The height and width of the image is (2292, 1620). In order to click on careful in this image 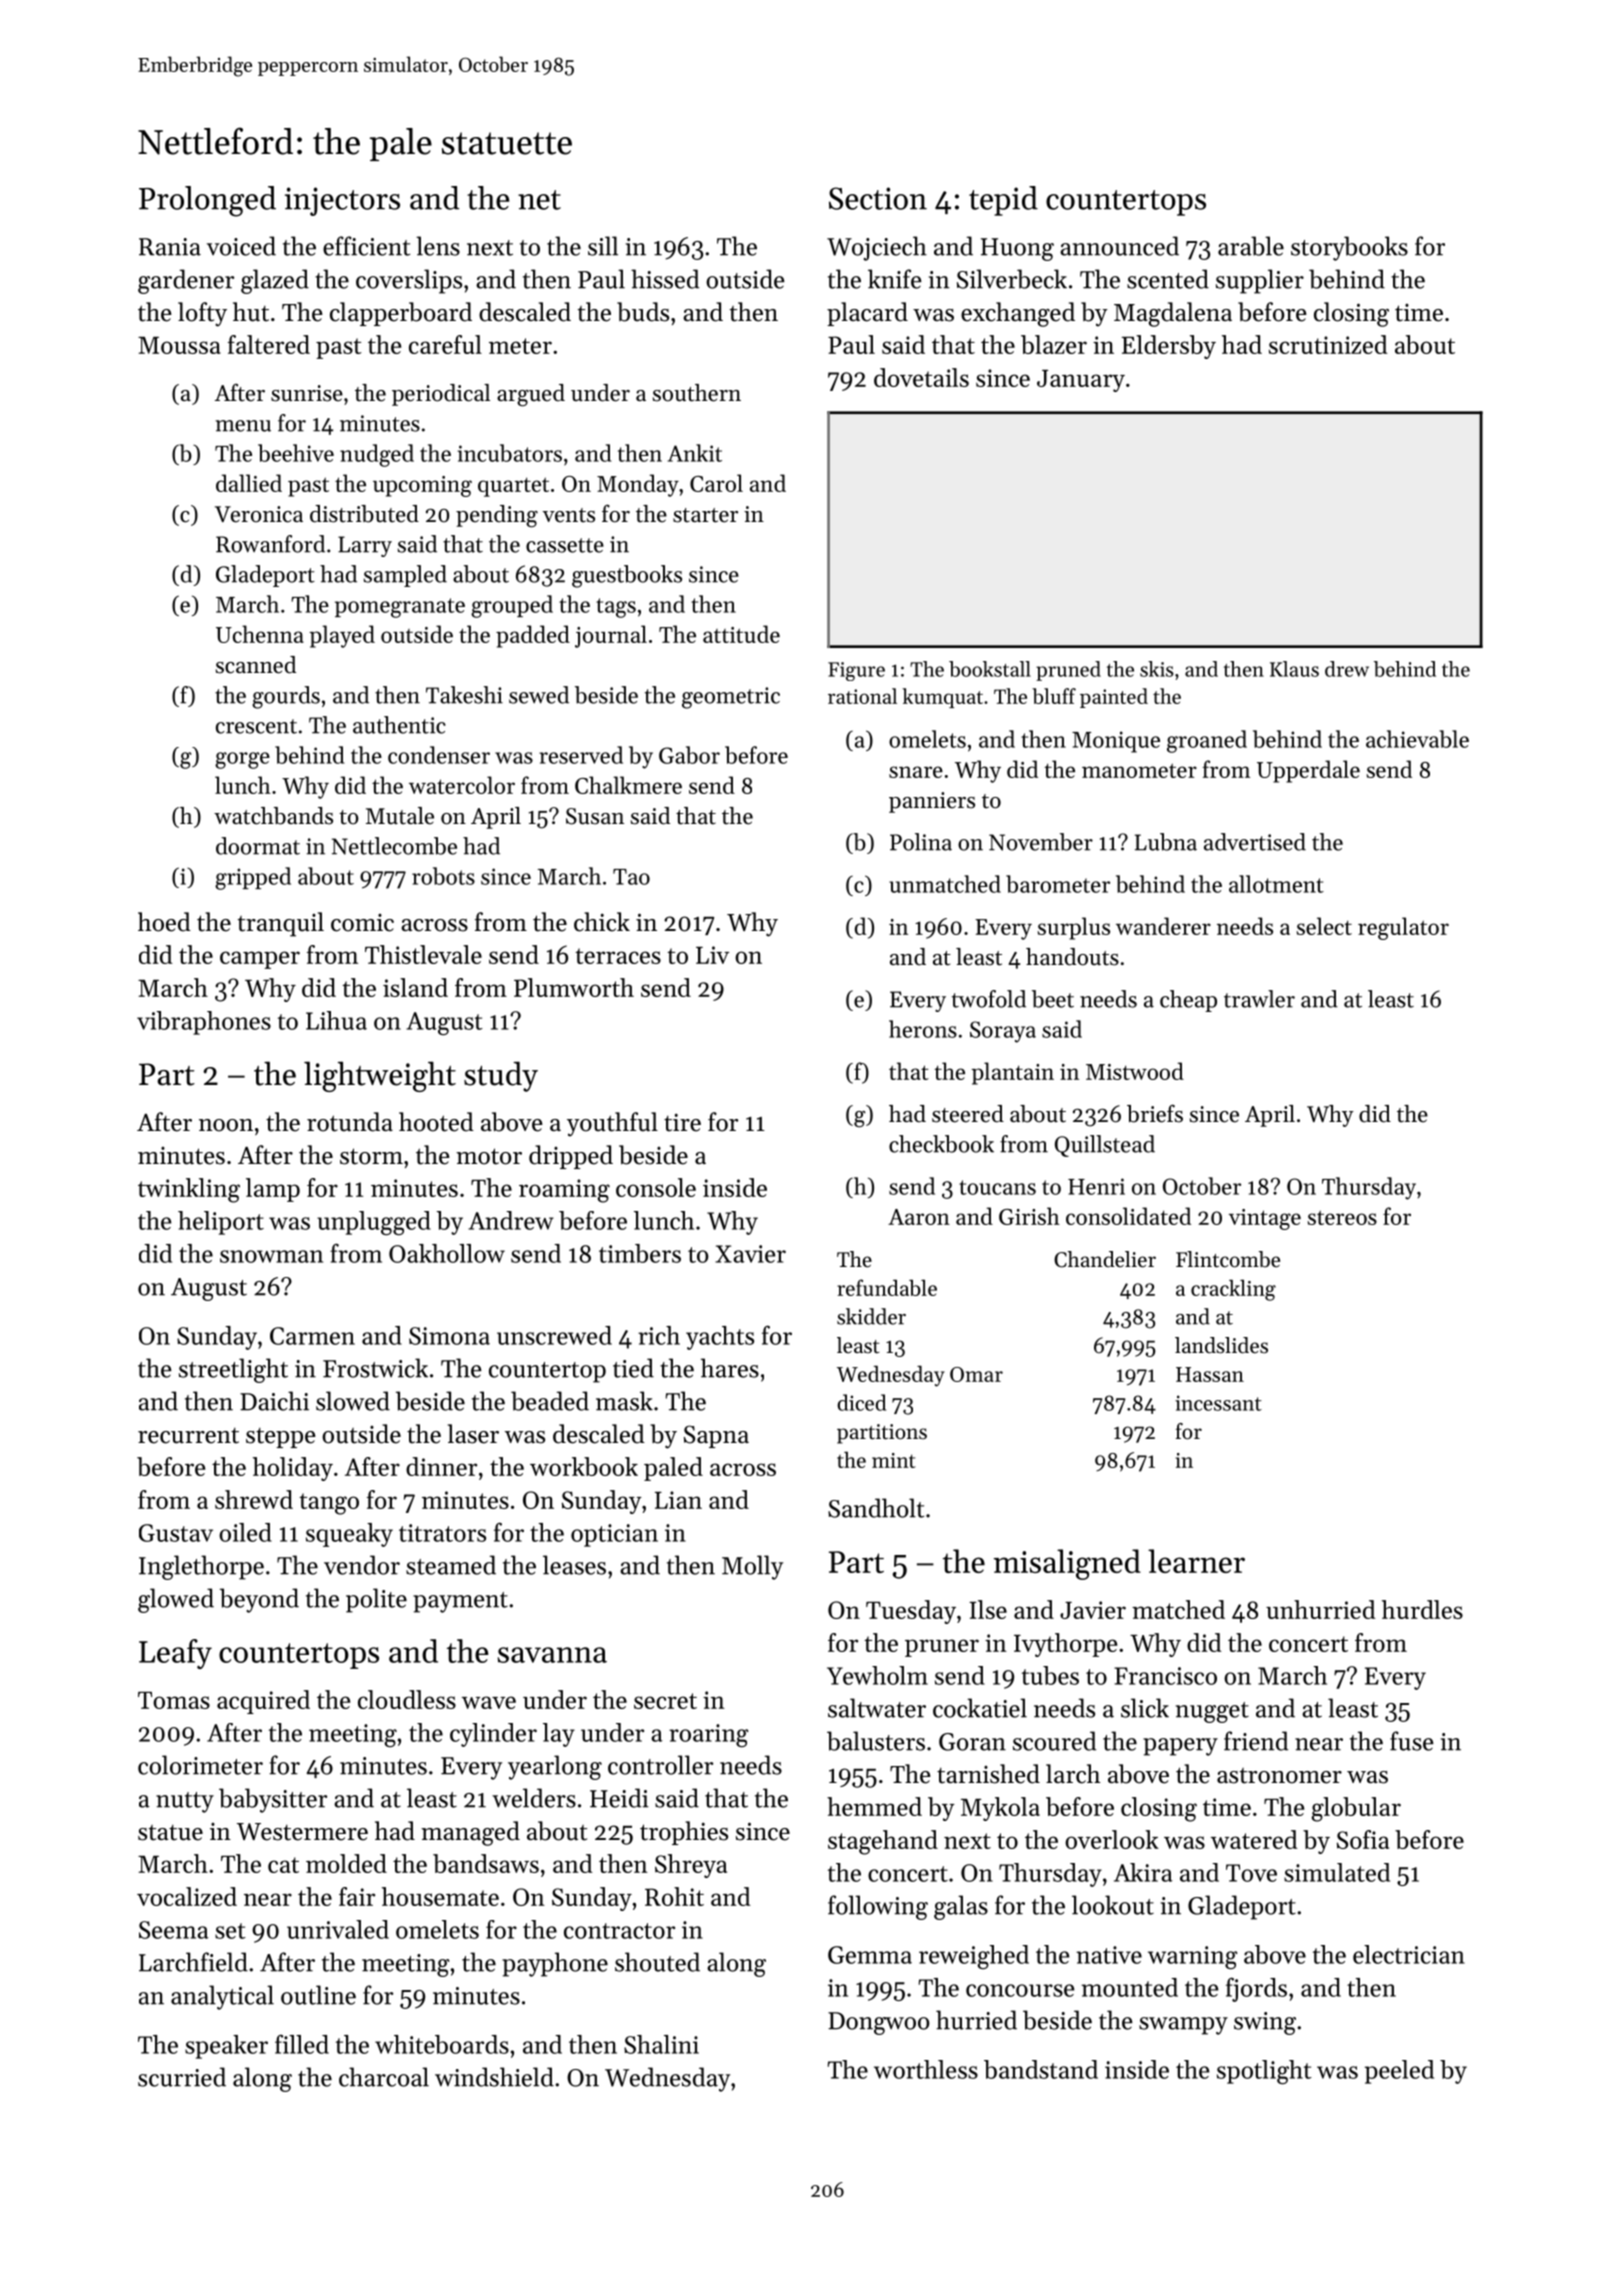, I will do `click(445, 344)`.
